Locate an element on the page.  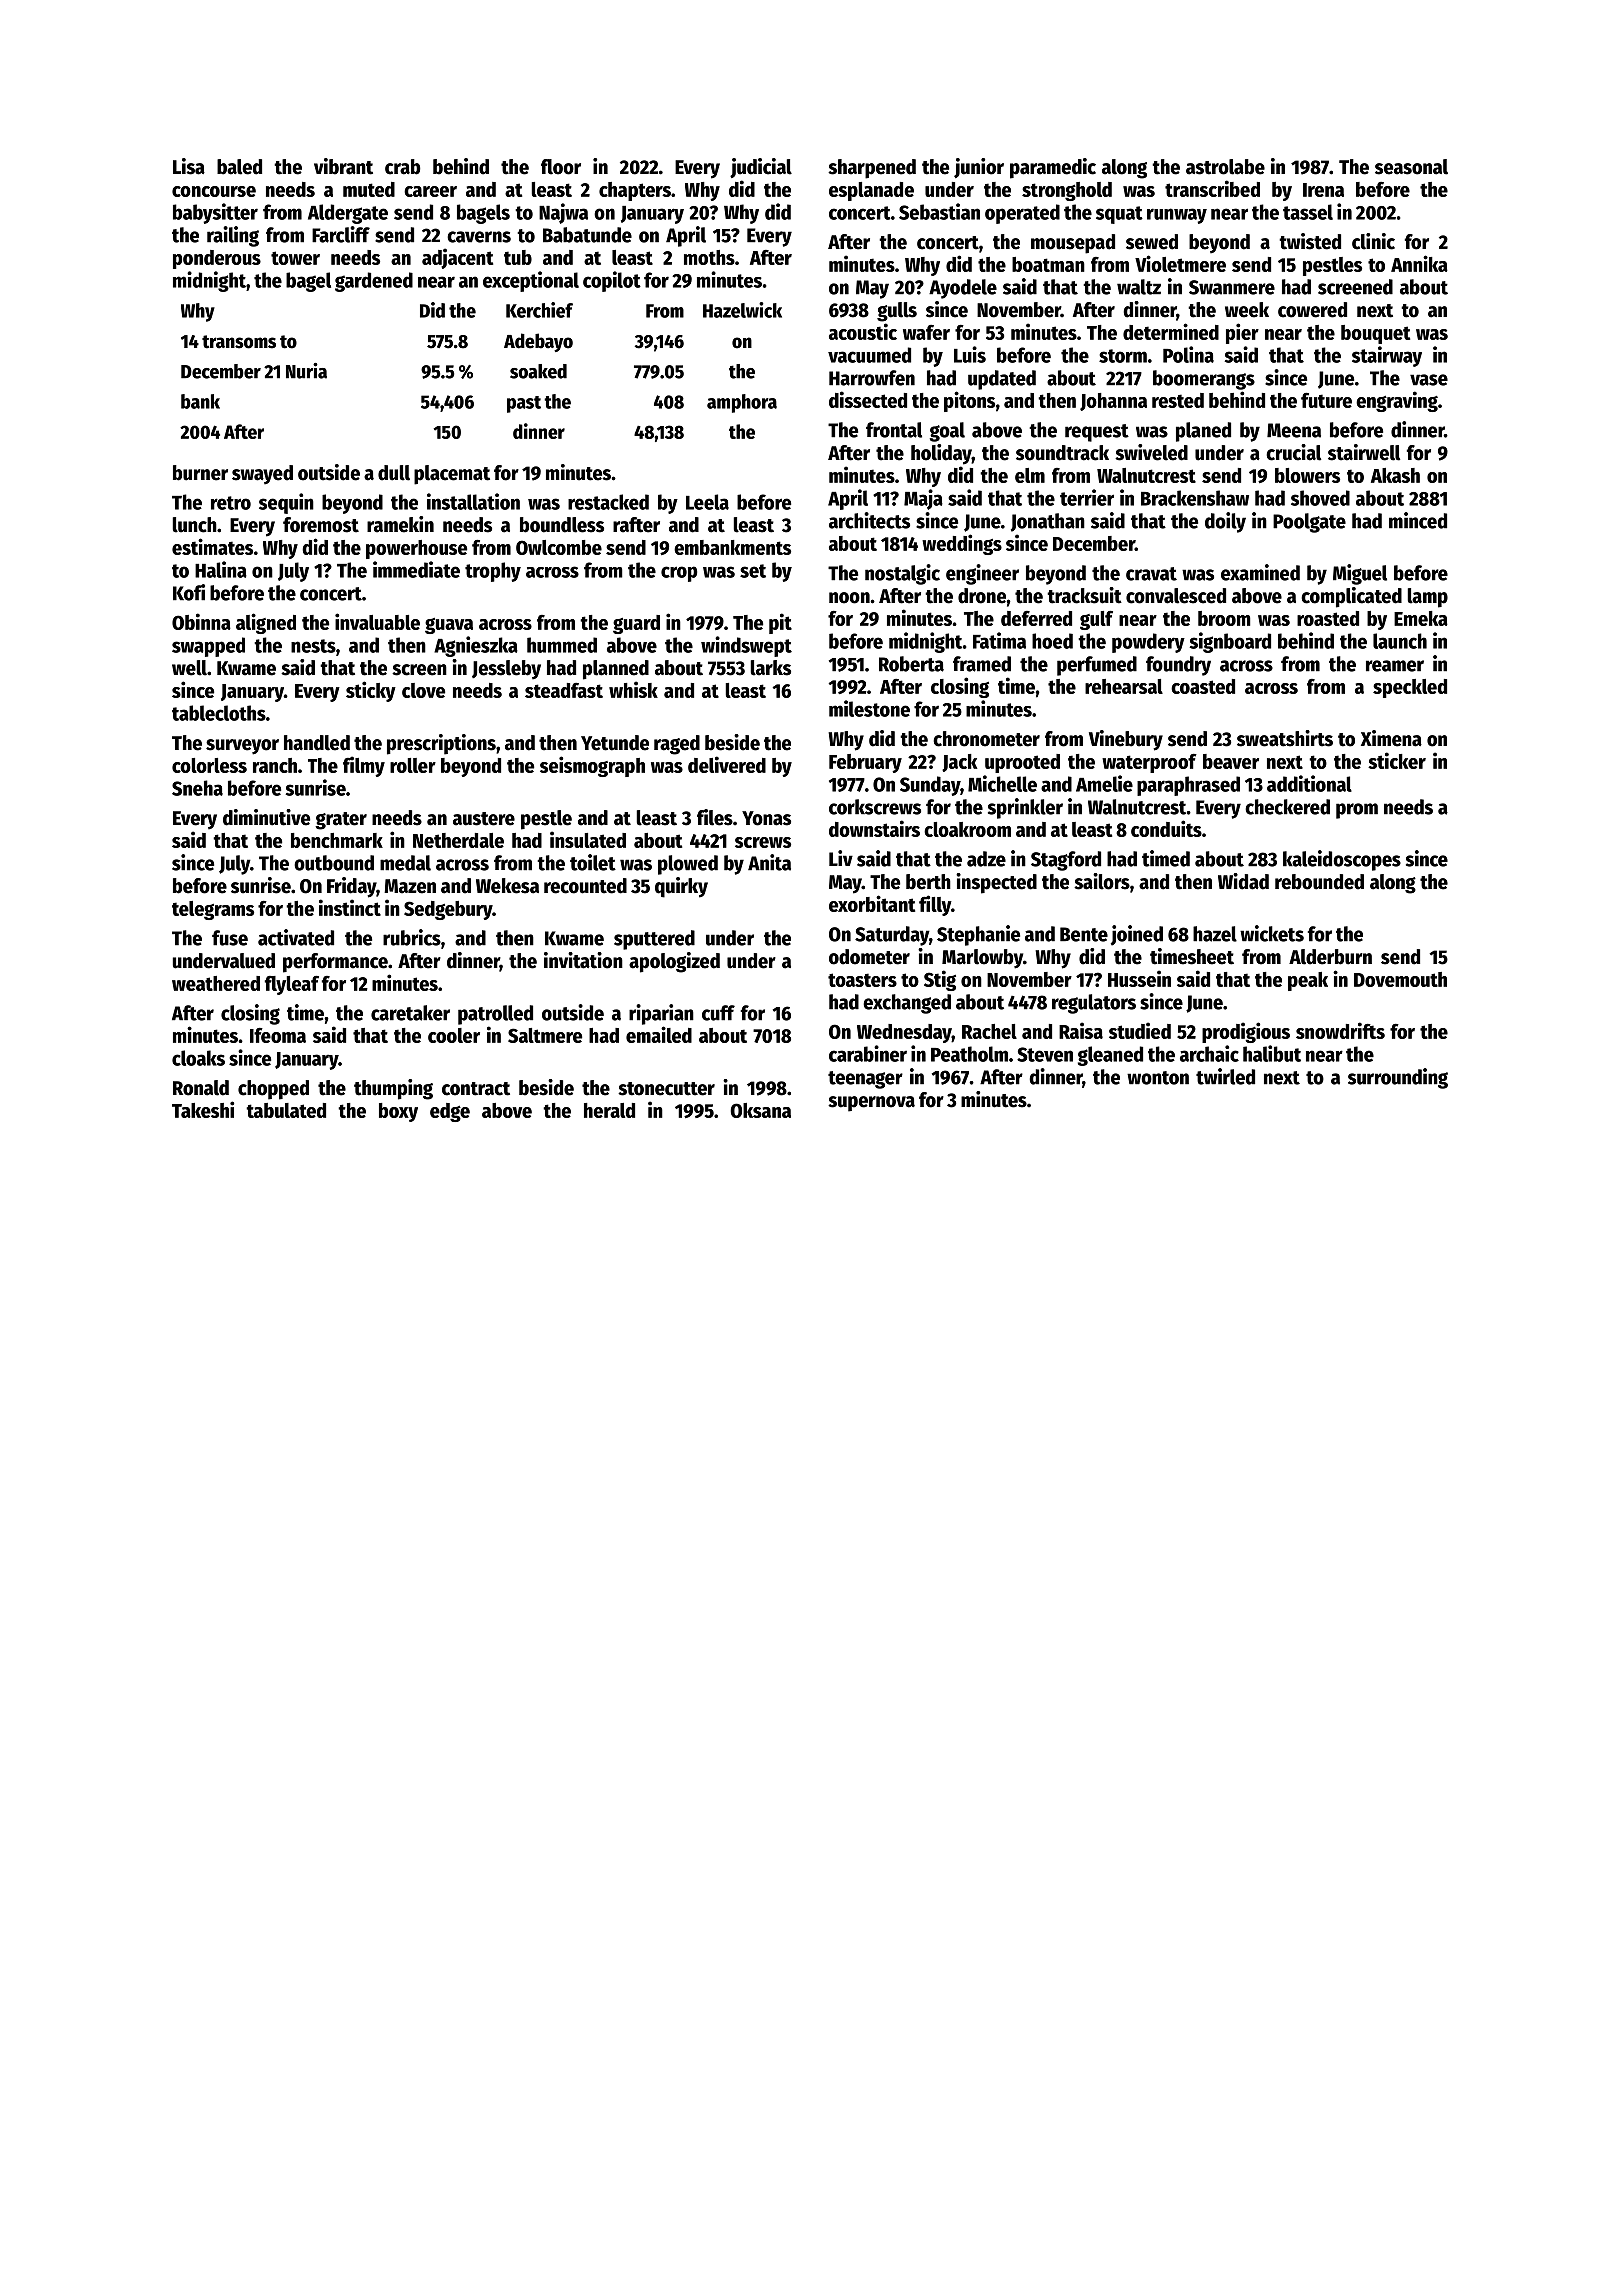
thumping is located at coordinates (393, 1089).
